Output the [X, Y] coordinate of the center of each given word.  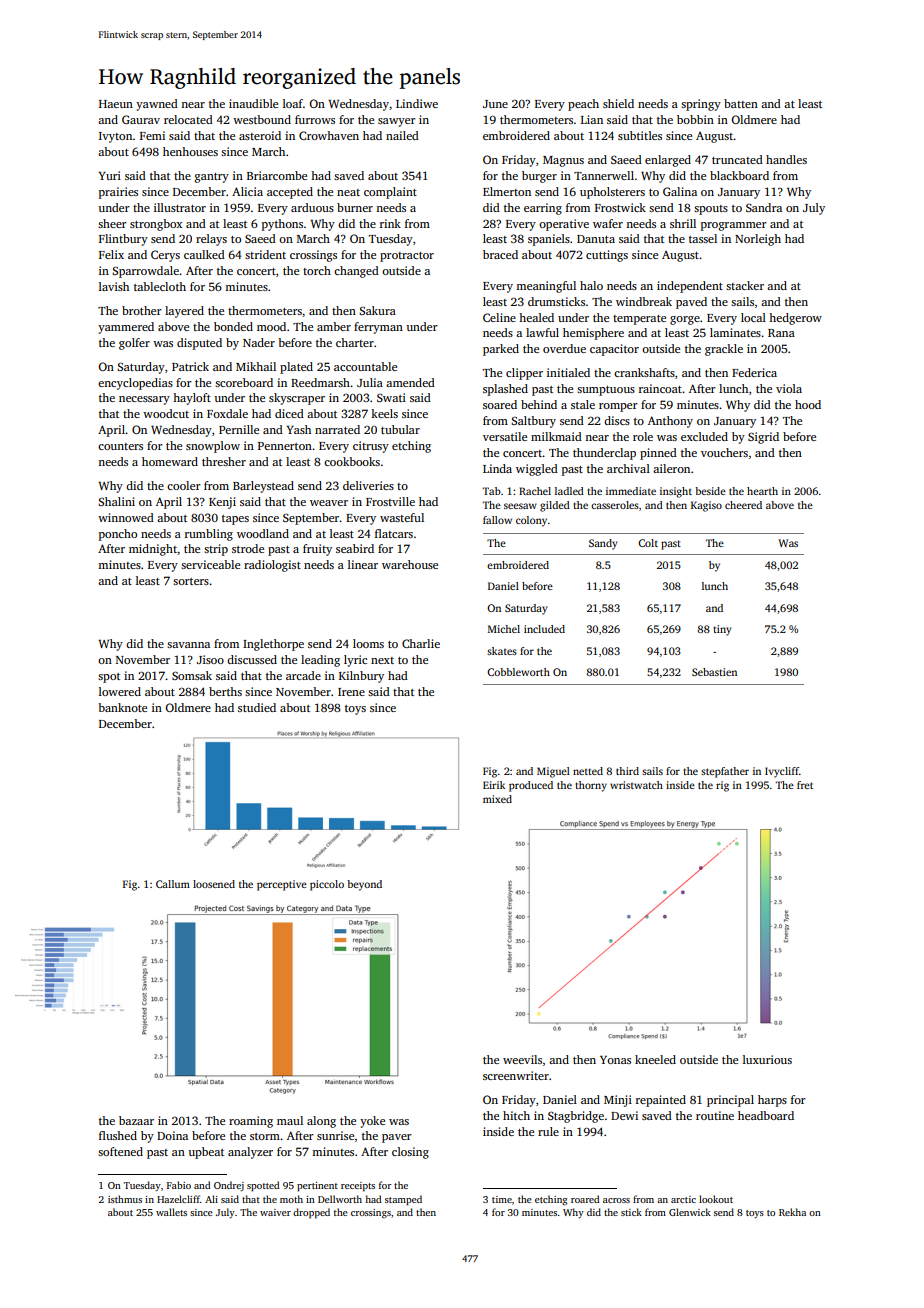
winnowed [126, 517]
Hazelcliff [178, 1199]
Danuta [596, 239]
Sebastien [714, 672]
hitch [516, 1115]
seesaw [520, 506]
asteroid [260, 135]
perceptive [282, 885]
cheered [743, 505]
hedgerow [795, 319]
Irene [351, 692]
